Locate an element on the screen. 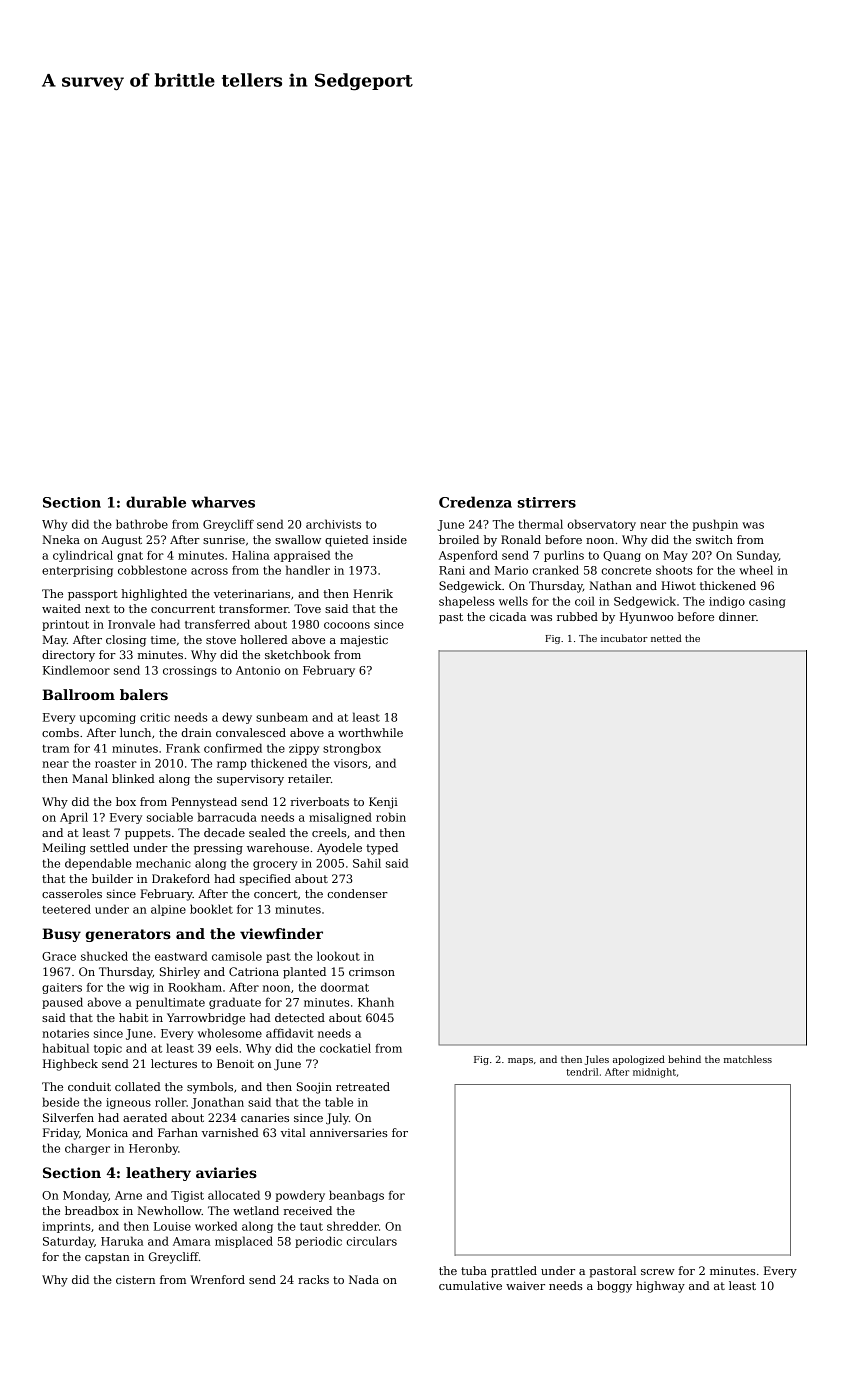 This screenshot has height=1400, width=849. pushpin is located at coordinates (715, 525).
